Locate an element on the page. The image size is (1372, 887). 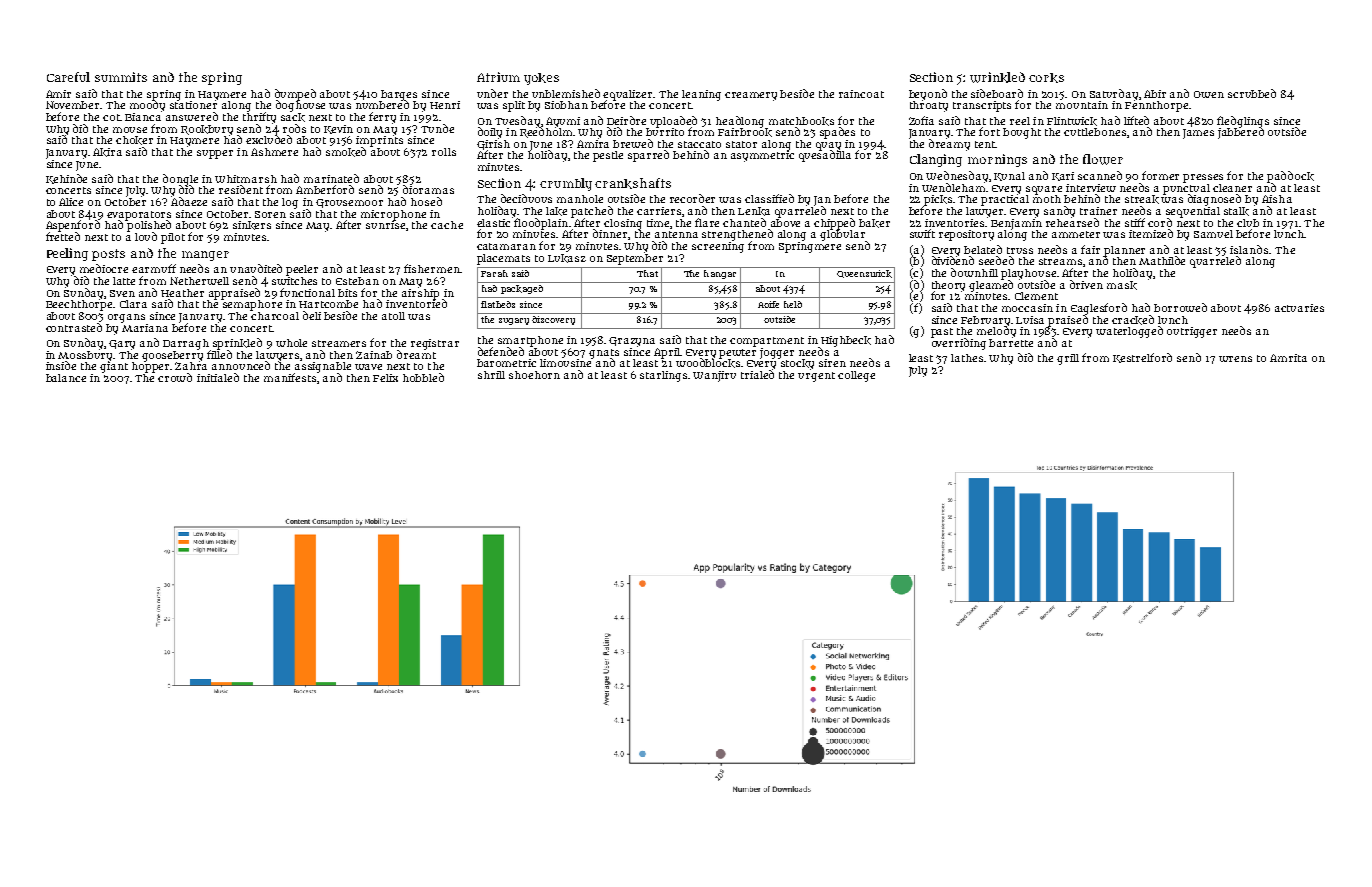
streams is located at coordinates (1060, 261).
